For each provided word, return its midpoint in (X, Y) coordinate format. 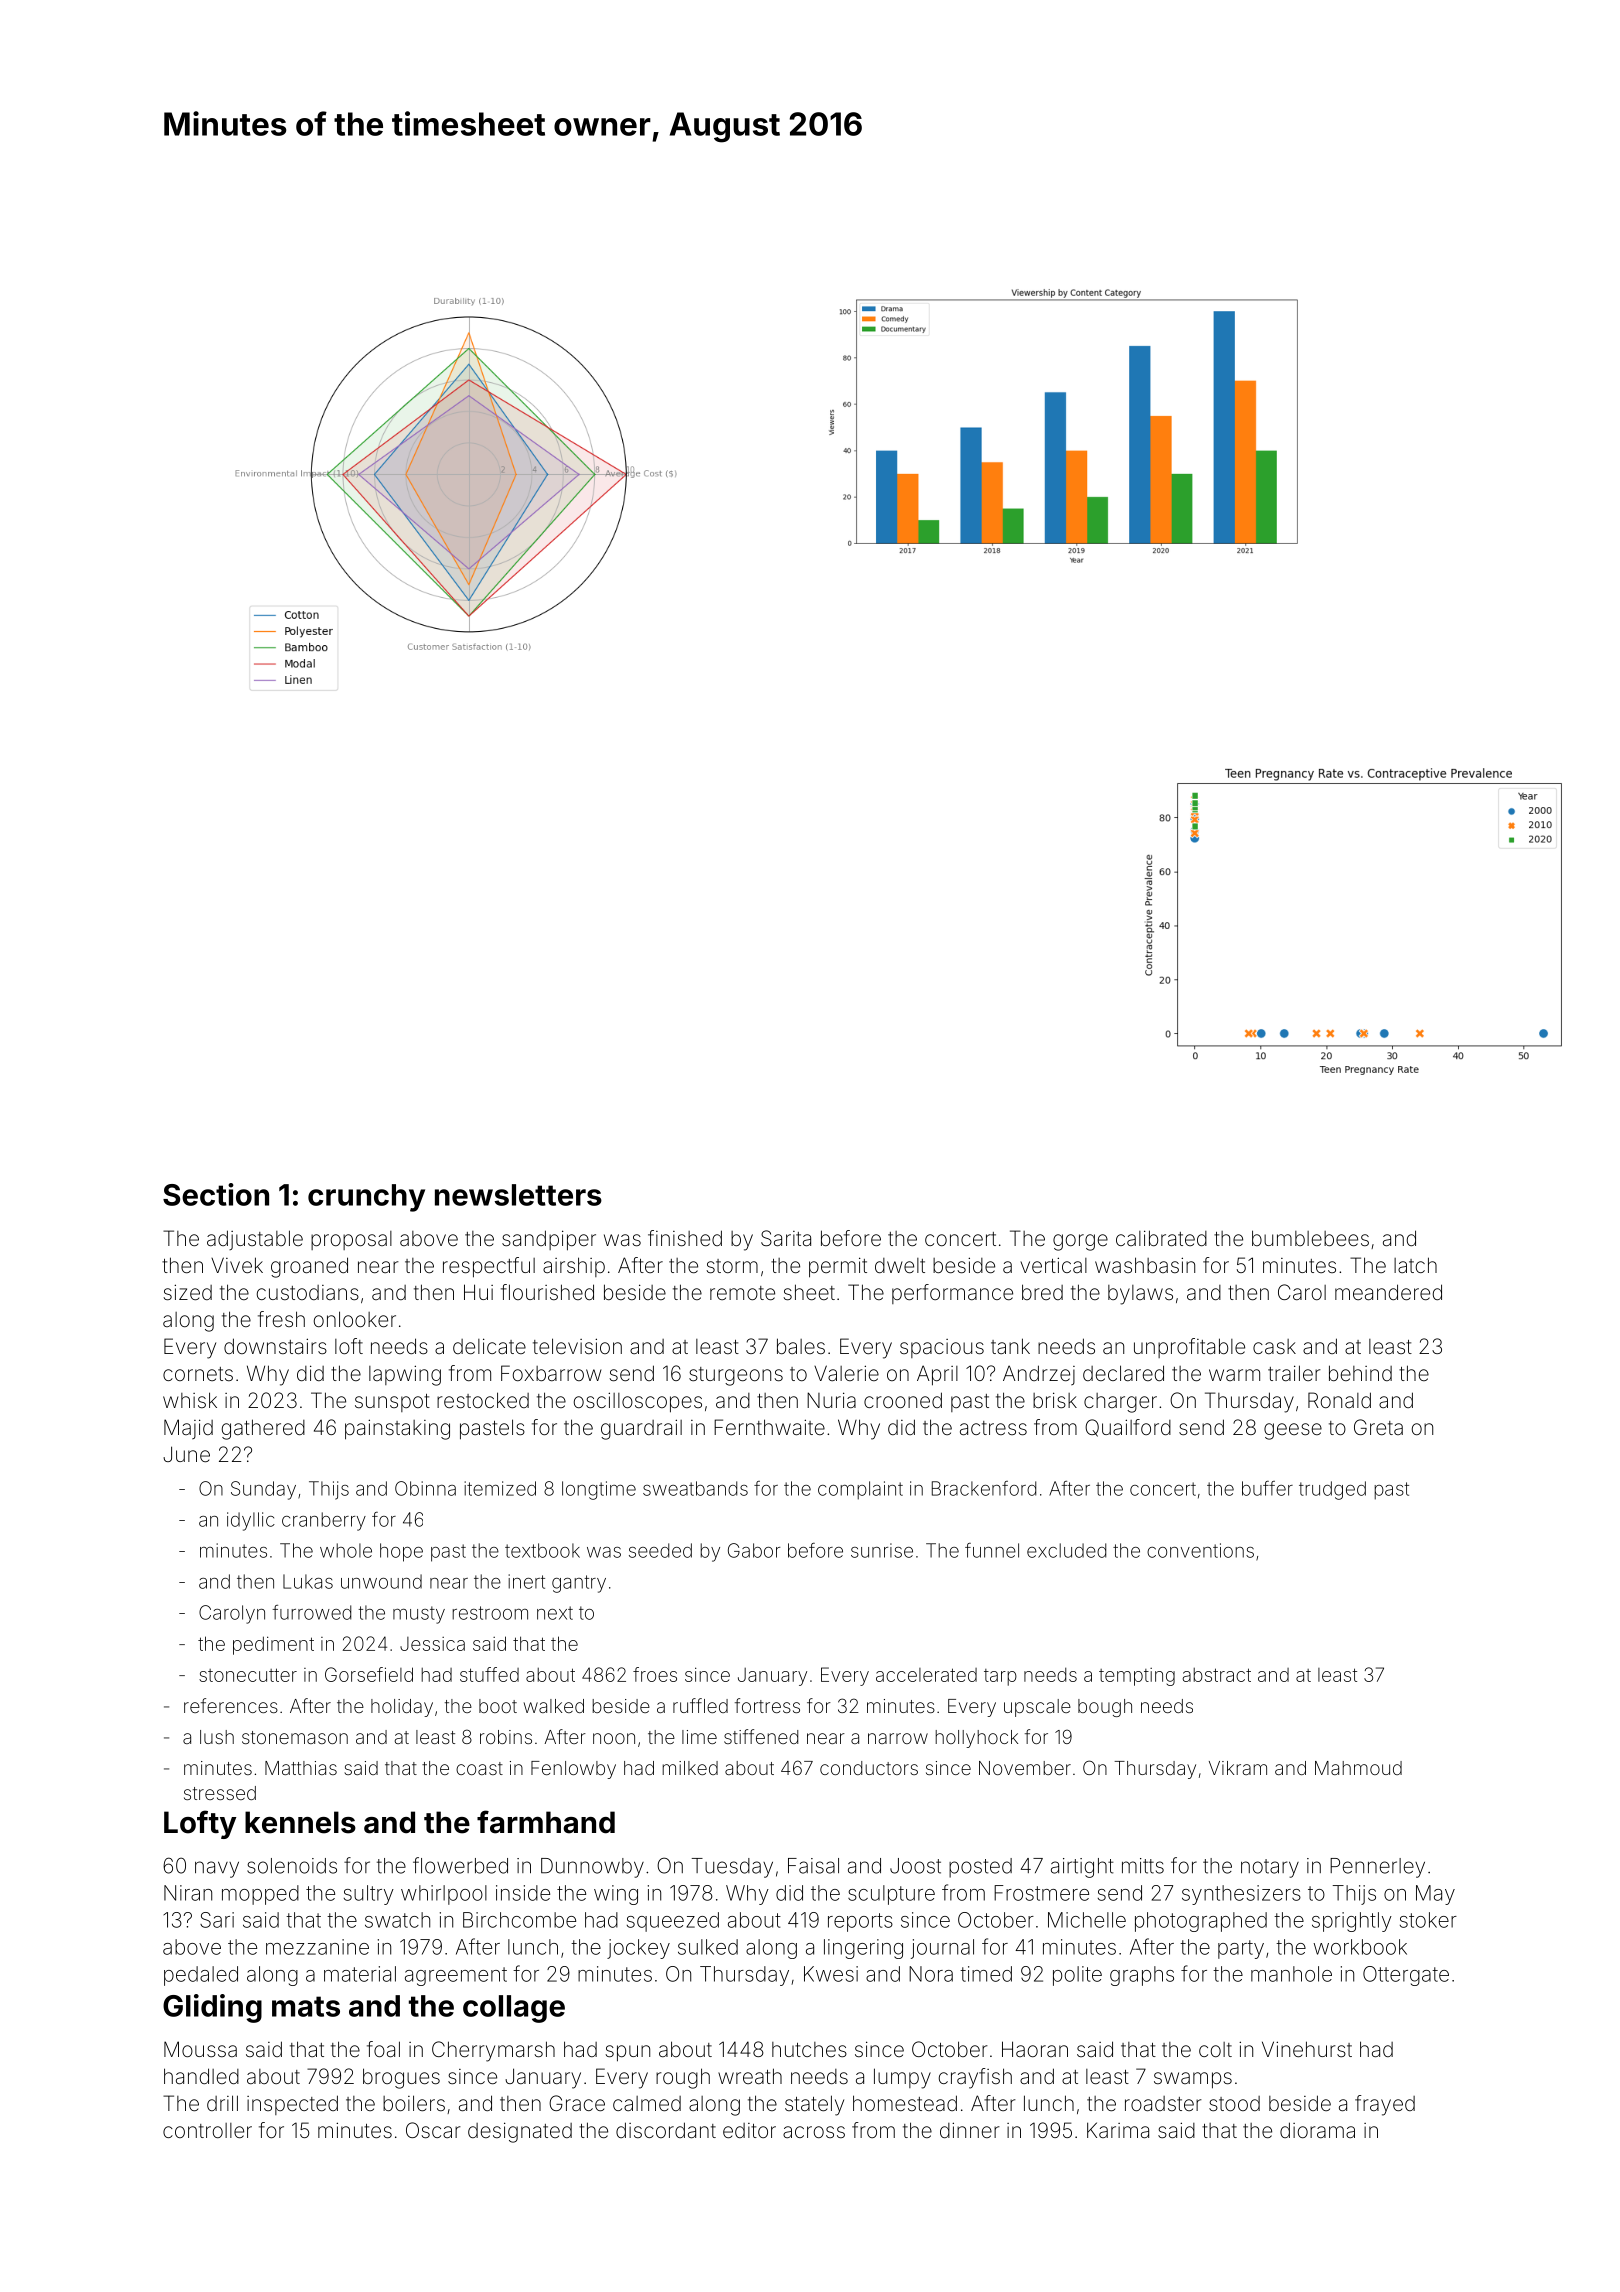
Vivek (237, 1265)
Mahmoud (1358, 1768)
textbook (542, 1550)
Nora (931, 1974)
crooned (903, 1400)
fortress (767, 1705)
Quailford (1128, 1428)
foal (383, 2049)
